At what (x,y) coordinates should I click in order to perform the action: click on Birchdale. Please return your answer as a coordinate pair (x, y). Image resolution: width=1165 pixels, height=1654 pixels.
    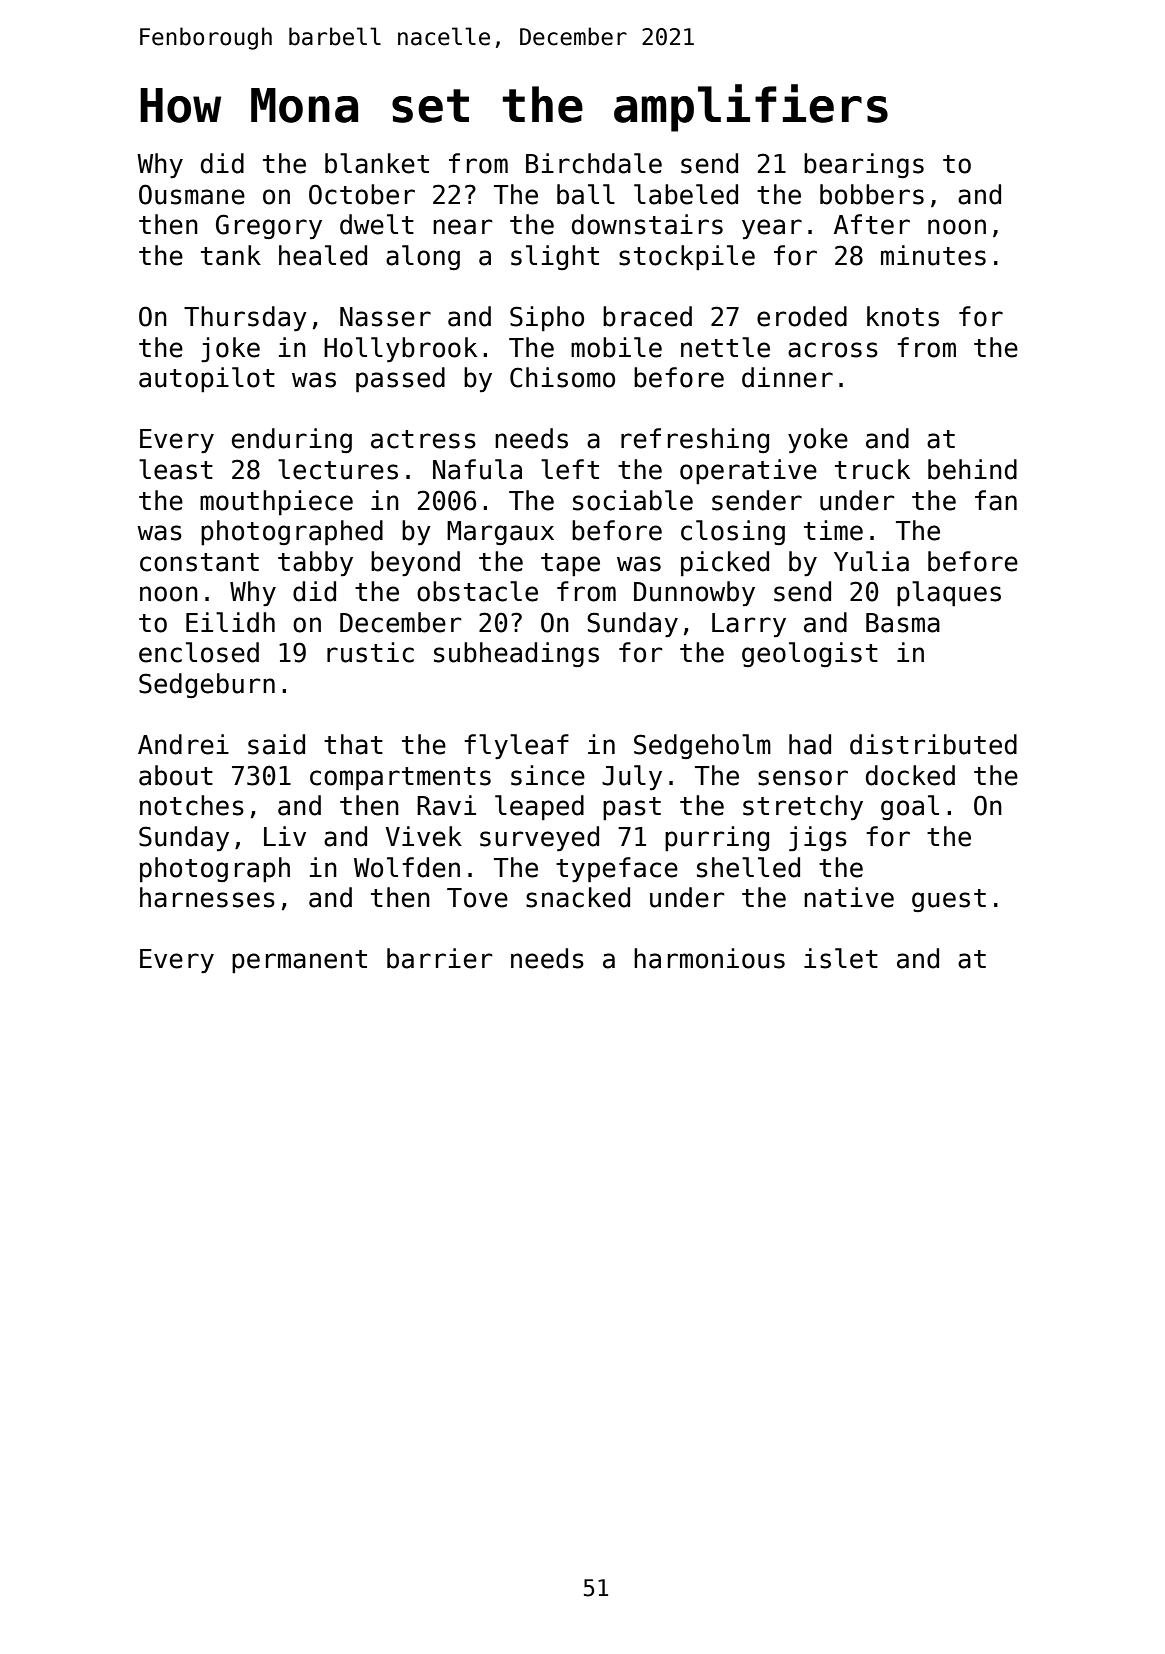
    Looking at the image, I should click on (594, 163).
